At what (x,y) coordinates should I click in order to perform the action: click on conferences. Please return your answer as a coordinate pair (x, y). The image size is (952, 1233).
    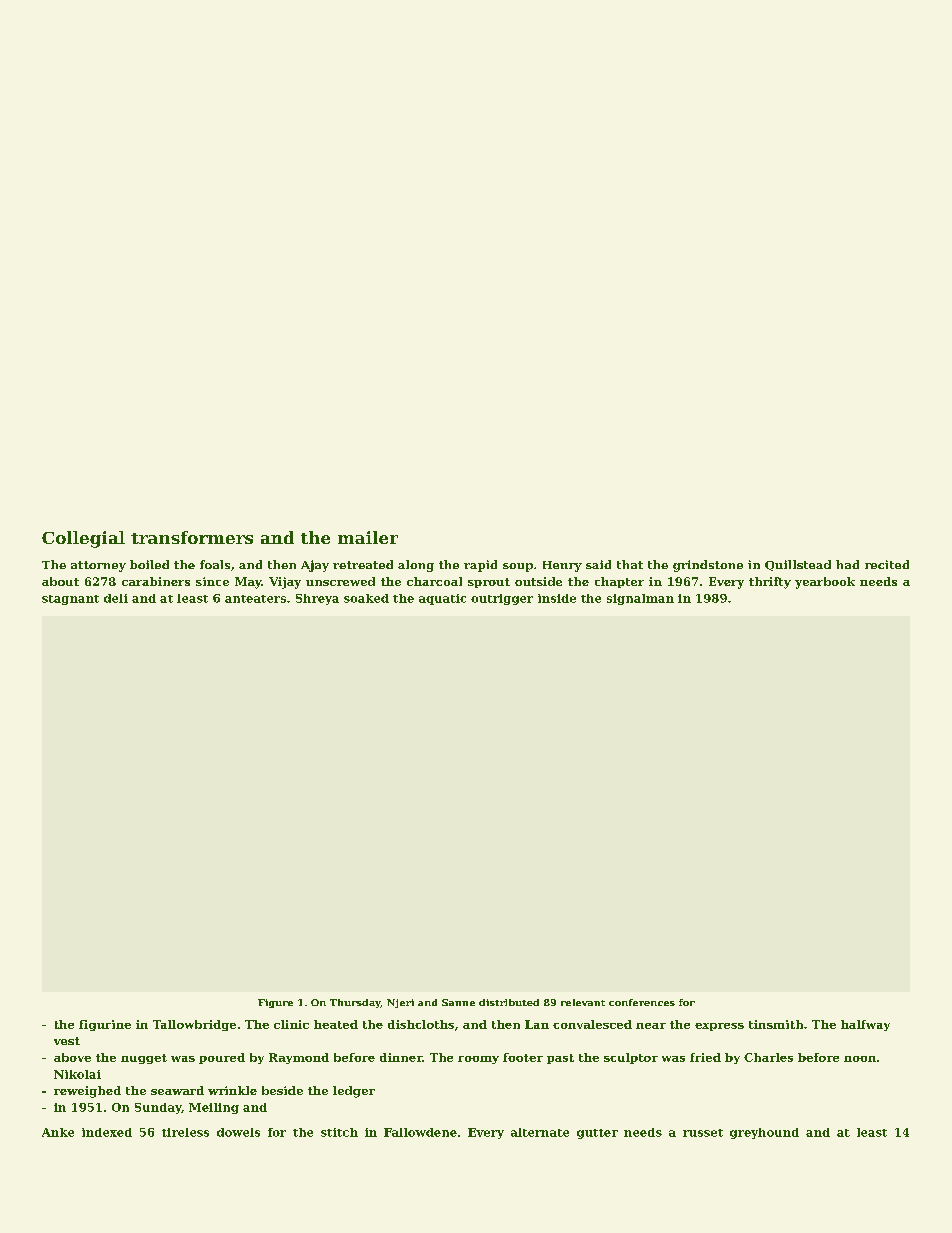
    Looking at the image, I should click on (642, 1002).
